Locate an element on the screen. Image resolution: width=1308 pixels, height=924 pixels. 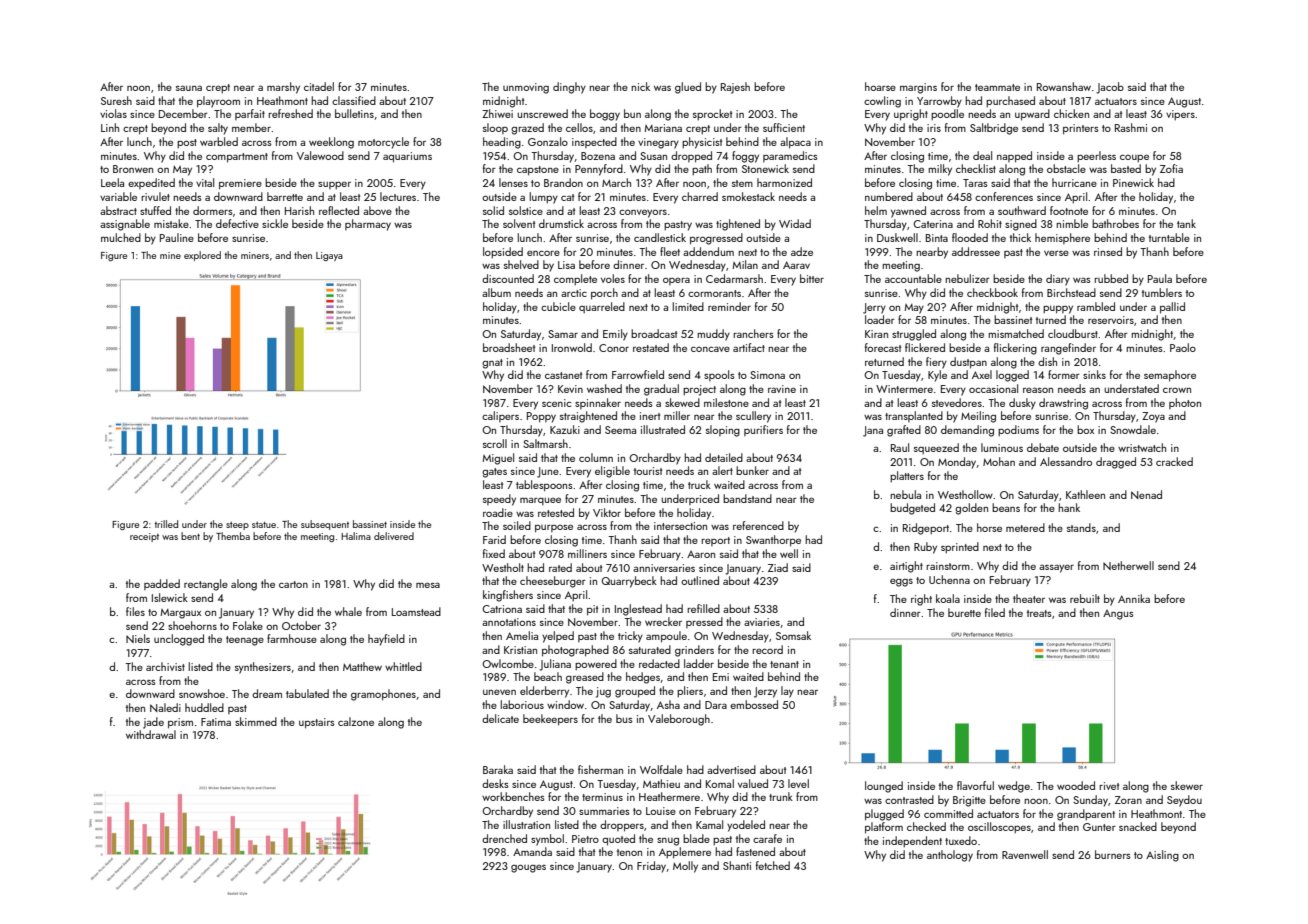
margins is located at coordinates (918, 88).
